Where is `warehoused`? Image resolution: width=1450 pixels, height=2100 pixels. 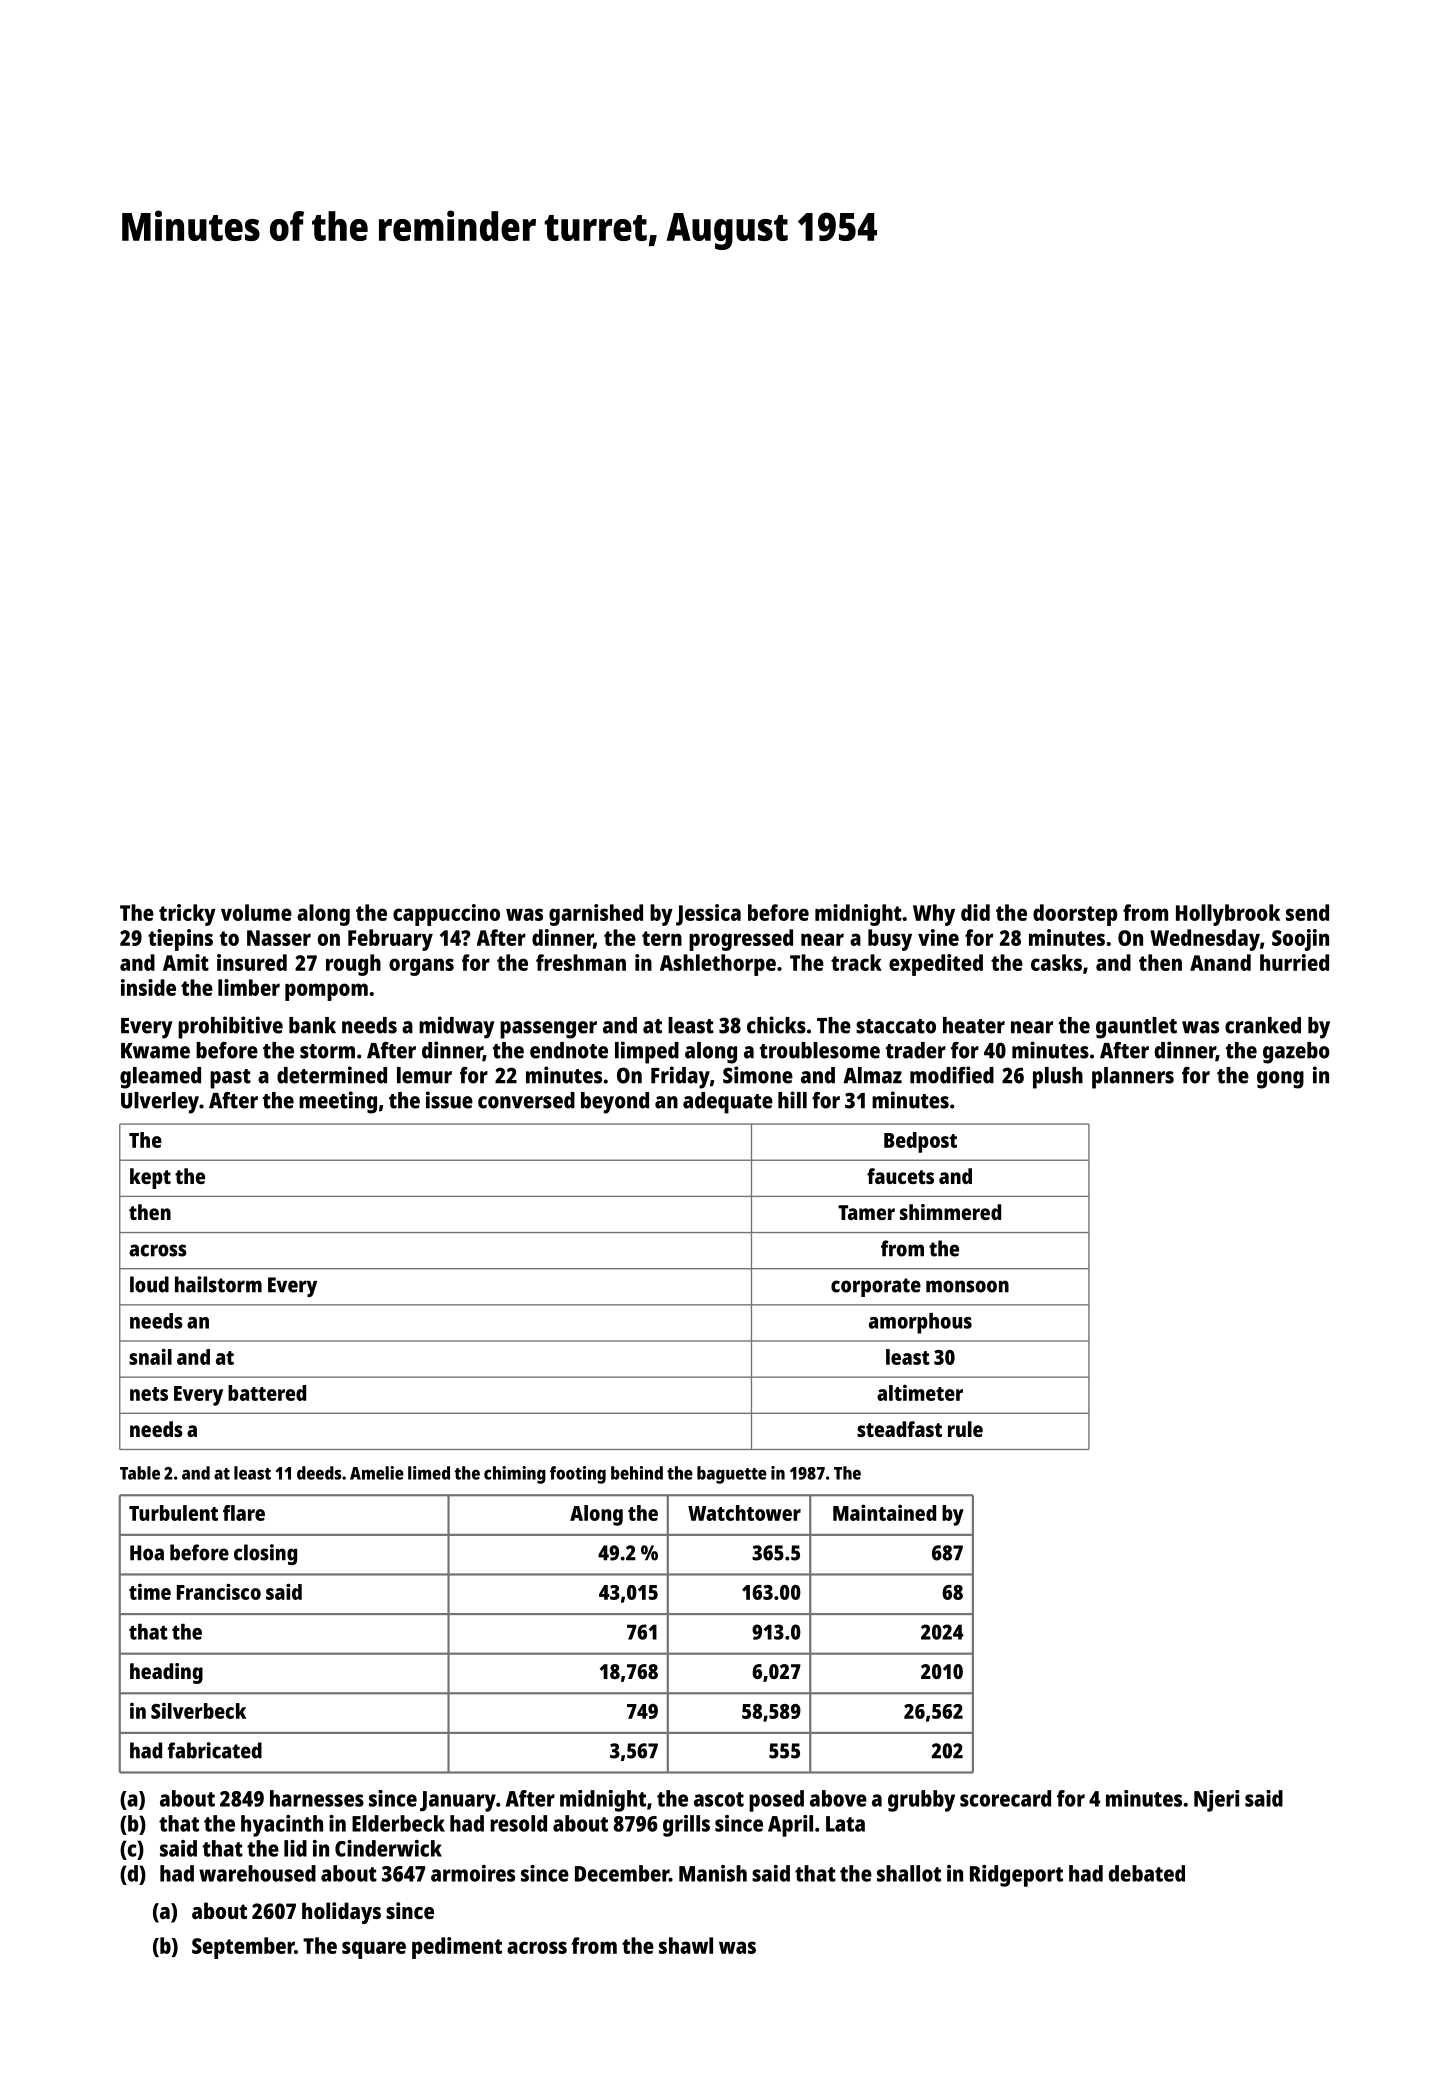
warehoused is located at coordinates (257, 1873).
